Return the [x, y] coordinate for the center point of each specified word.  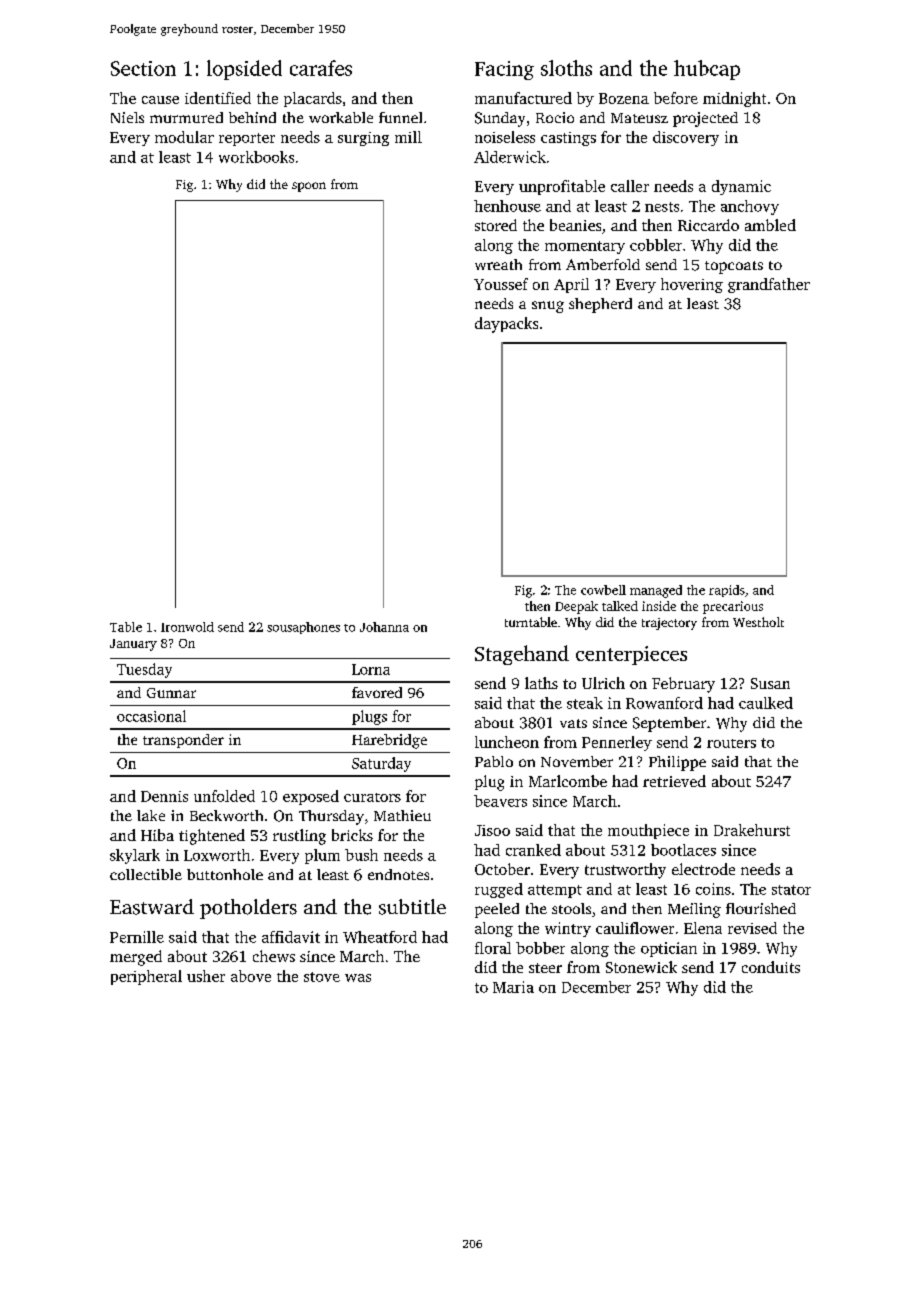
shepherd [600, 305]
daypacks [506, 325]
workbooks [256, 157]
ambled [770, 225]
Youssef [501, 284]
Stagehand [522, 655]
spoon [309, 187]
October [502, 869]
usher [206, 976]
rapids [727, 591]
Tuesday [144, 670]
